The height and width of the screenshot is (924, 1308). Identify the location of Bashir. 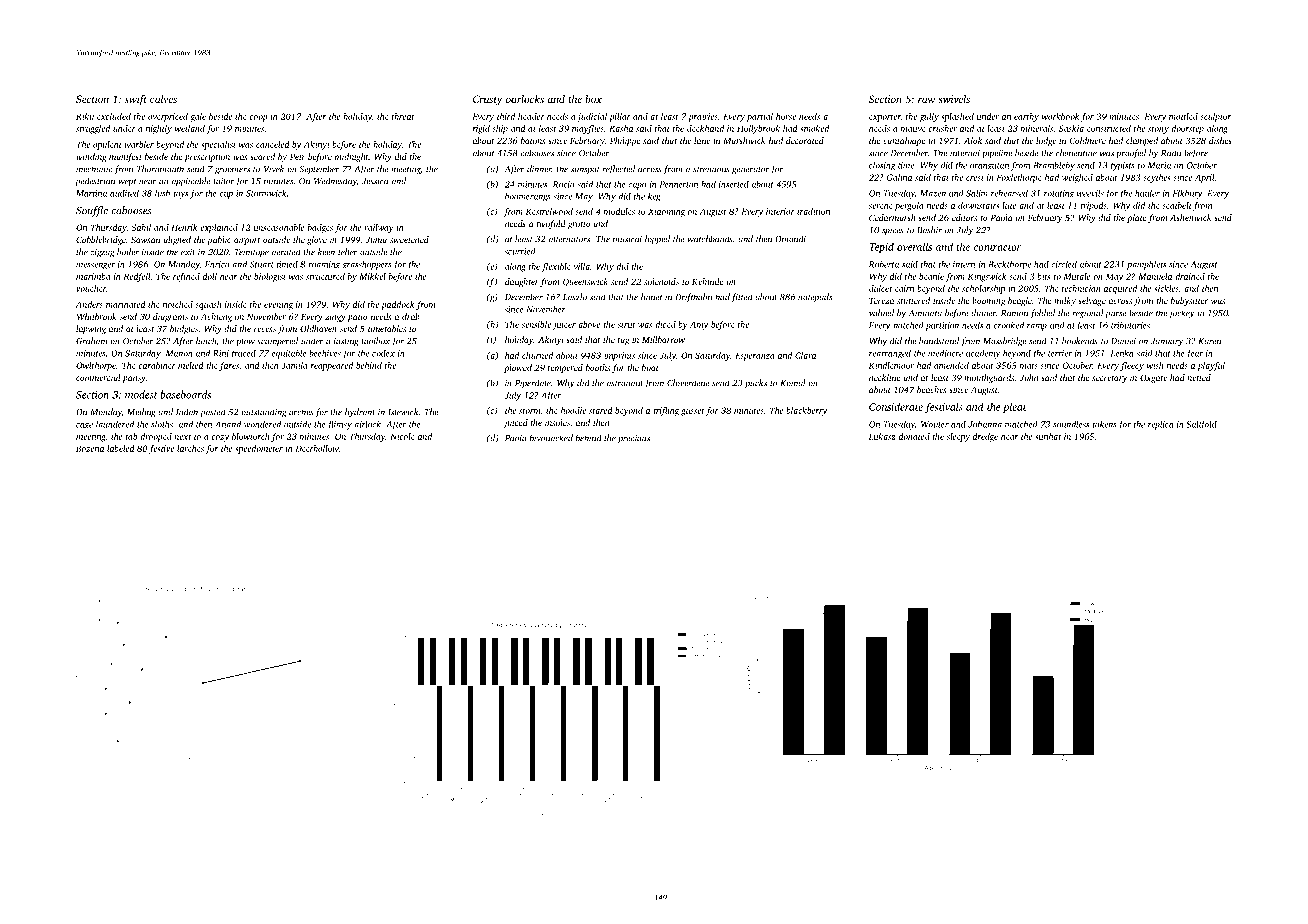
(929, 230).
